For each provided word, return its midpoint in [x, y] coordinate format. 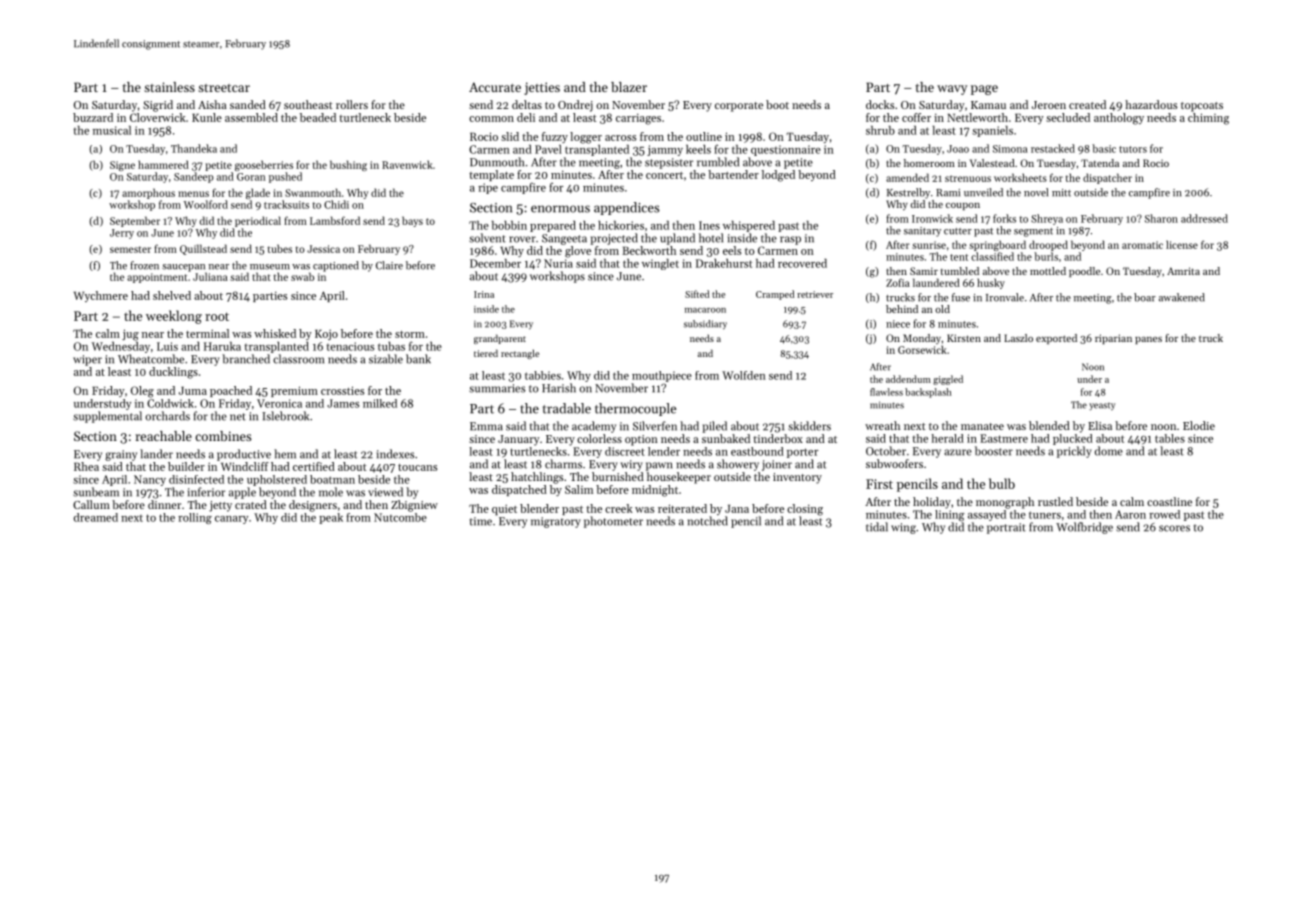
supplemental [107, 417]
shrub [880, 130]
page [984, 90]
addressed [1204, 218]
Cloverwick [158, 117]
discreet [625, 451]
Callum [91, 504]
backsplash [928, 393]
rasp [790, 240]
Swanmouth [313, 192]
